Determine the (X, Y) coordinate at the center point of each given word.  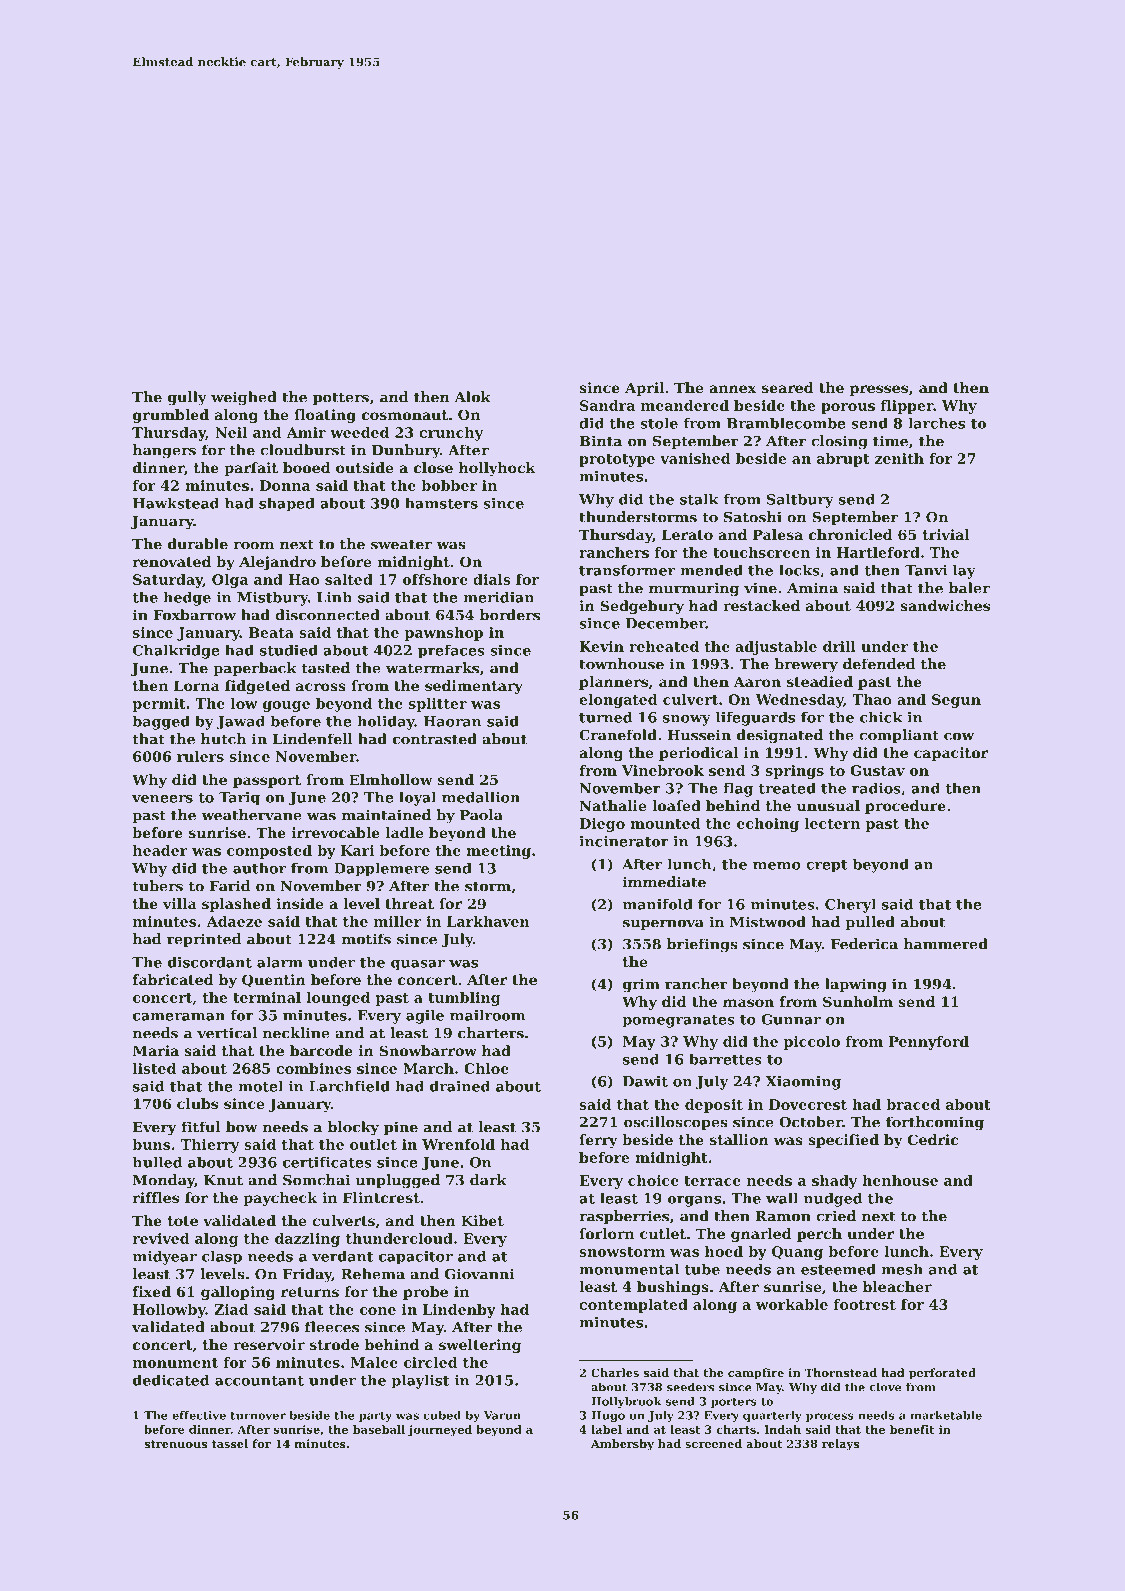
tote (183, 1221)
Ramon (783, 1216)
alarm (280, 962)
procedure (905, 807)
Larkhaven (488, 921)
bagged (161, 722)
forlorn (606, 1233)
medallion (481, 797)
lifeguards (755, 719)
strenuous (176, 1444)
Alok (473, 397)
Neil (231, 432)
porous (848, 408)
